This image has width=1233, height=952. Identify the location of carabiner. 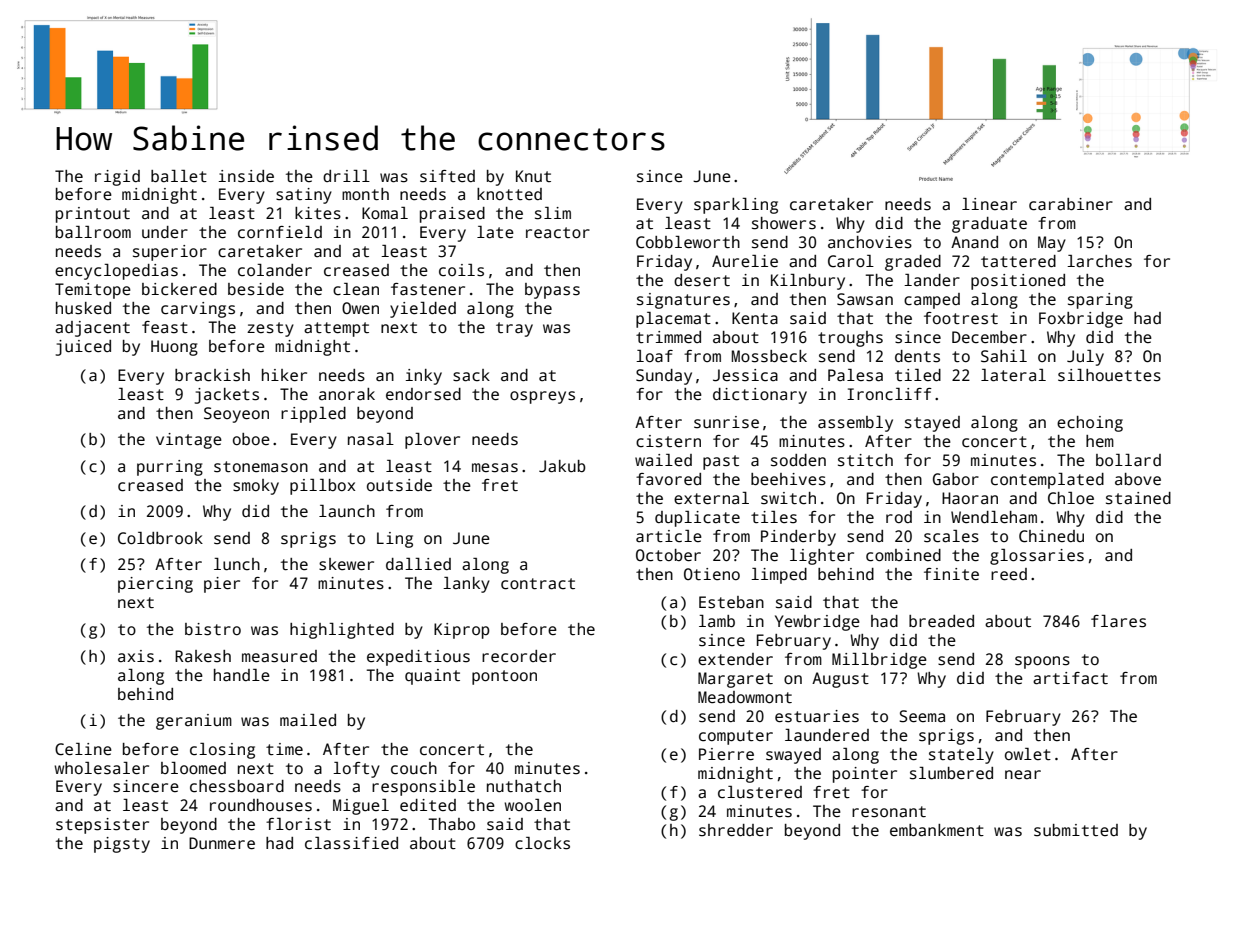
(1071, 204).
